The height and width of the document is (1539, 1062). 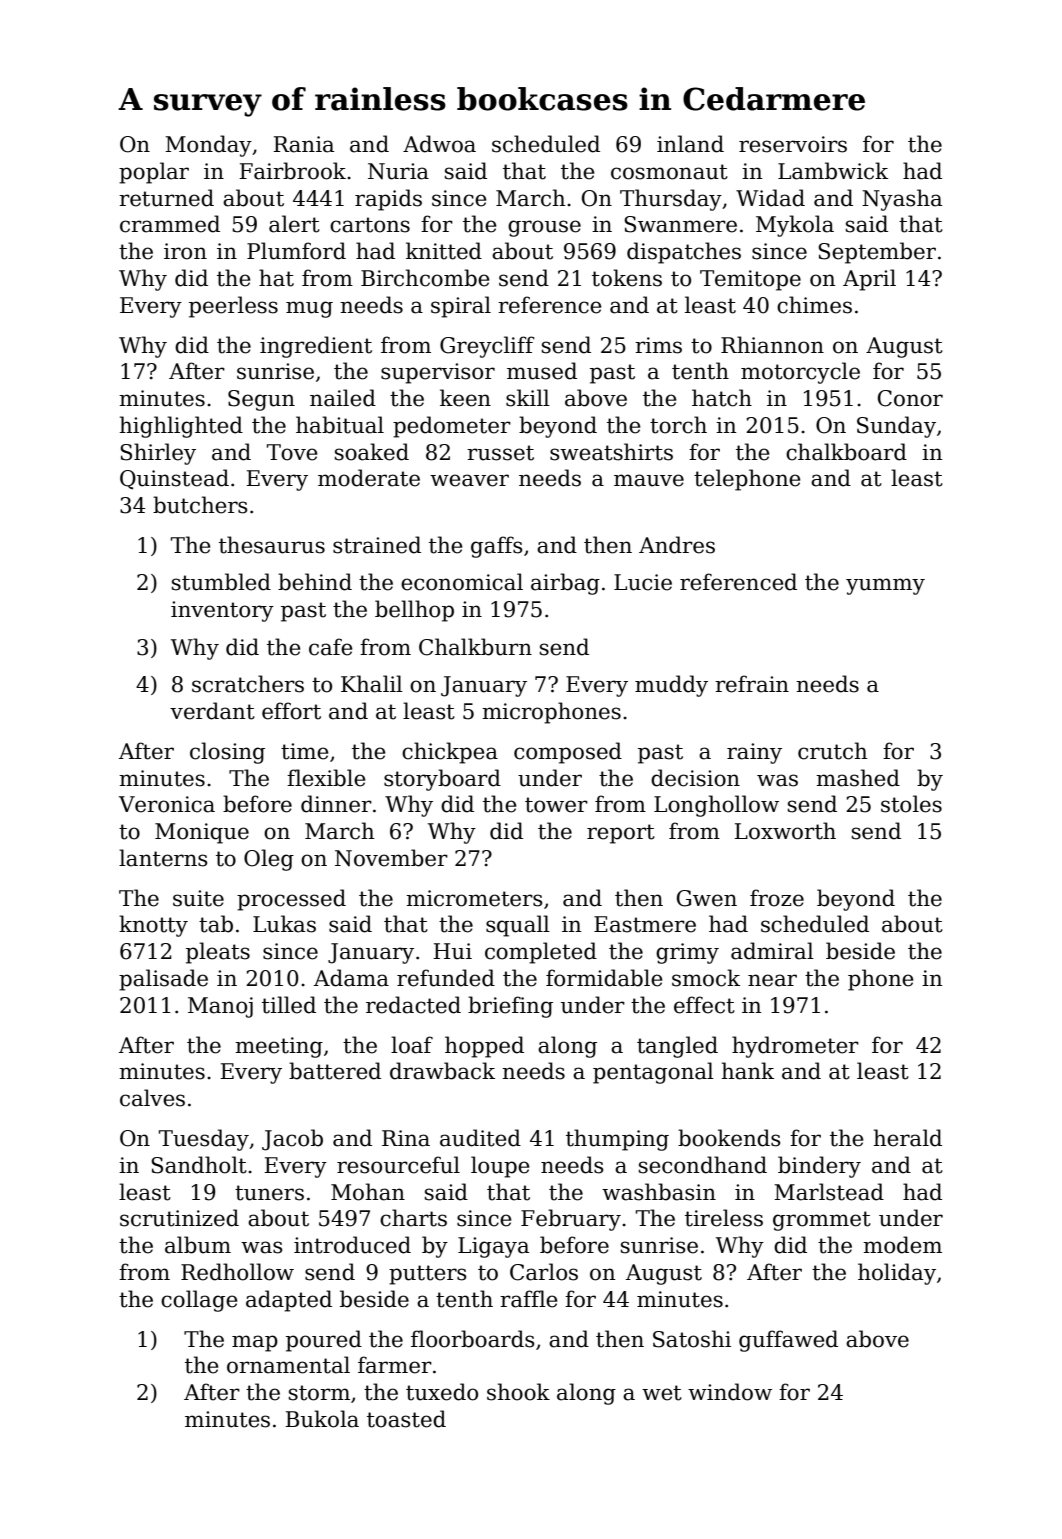 What do you see at coordinates (288, 1365) in the document?
I see `ornamental` at bounding box center [288, 1365].
